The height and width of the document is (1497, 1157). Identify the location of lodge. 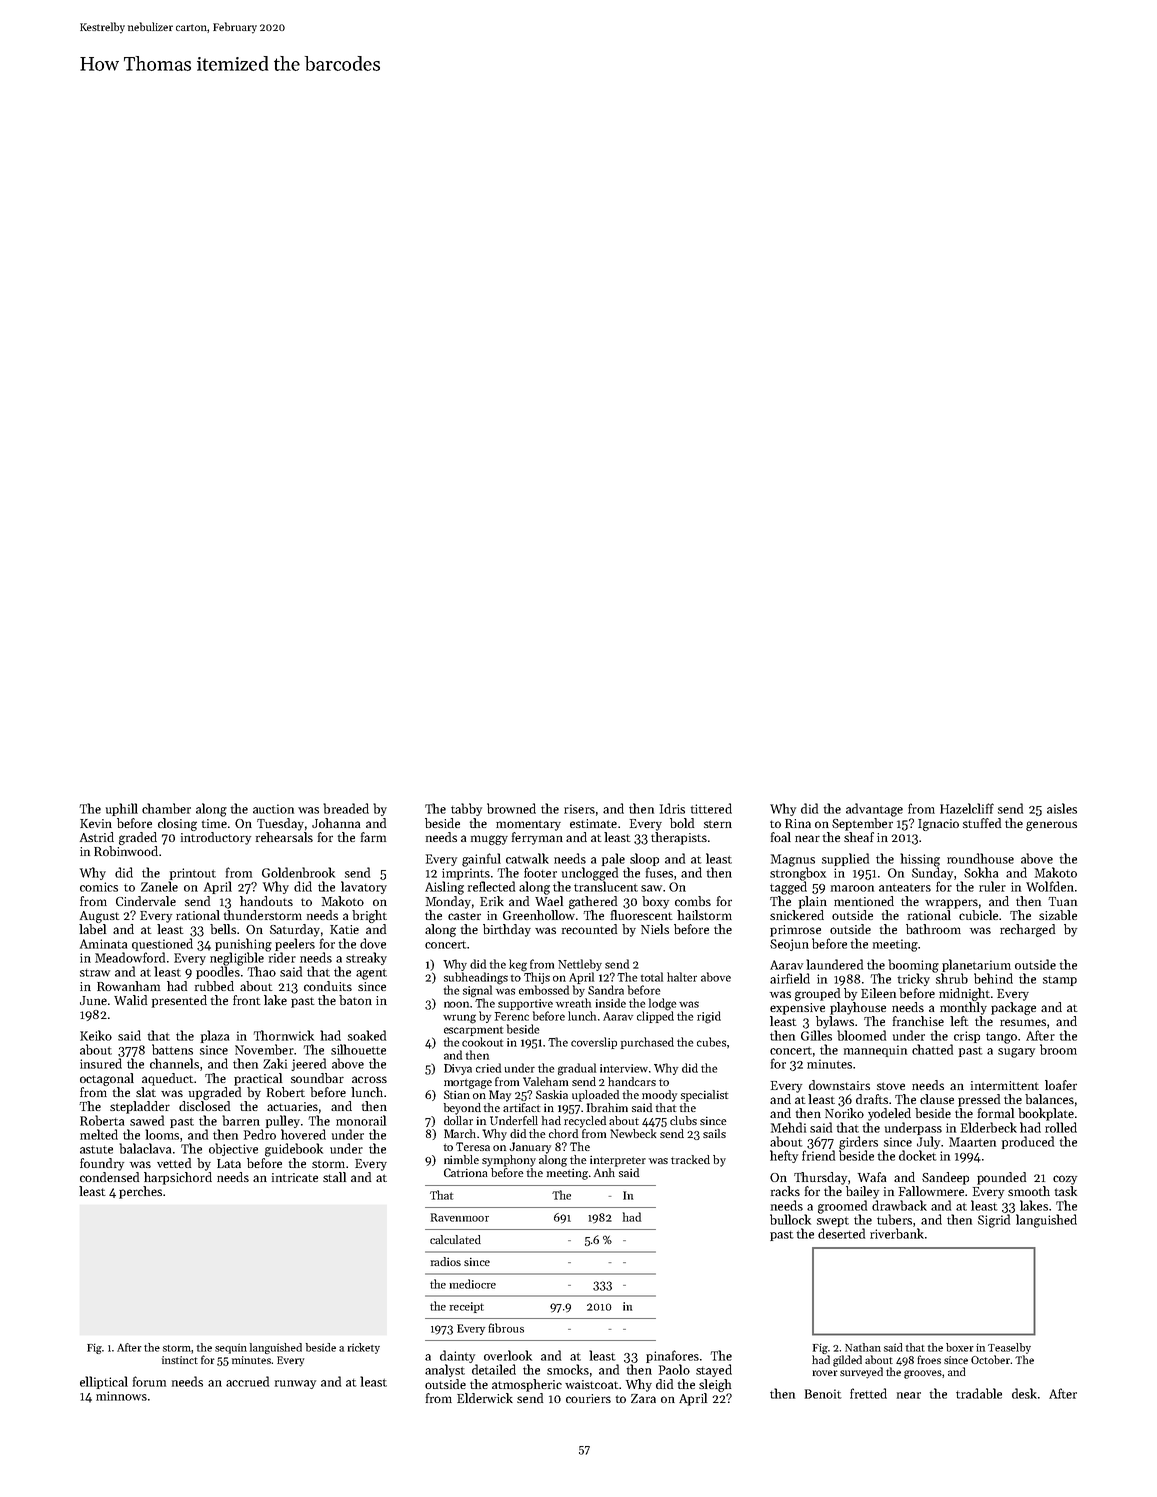
(662, 1004).
